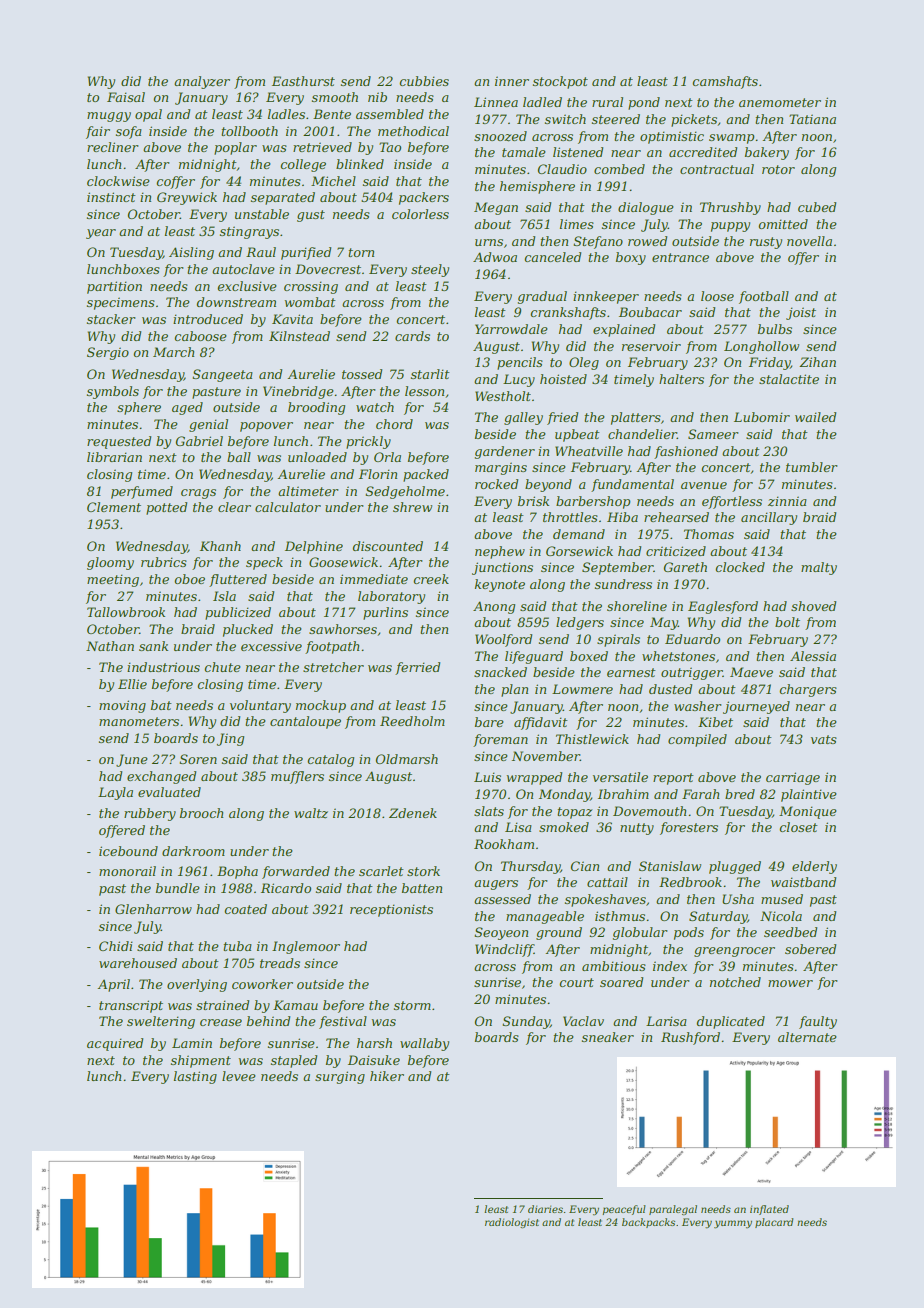 The height and width of the document is (1308, 924). I want to click on chargers, so click(808, 690).
